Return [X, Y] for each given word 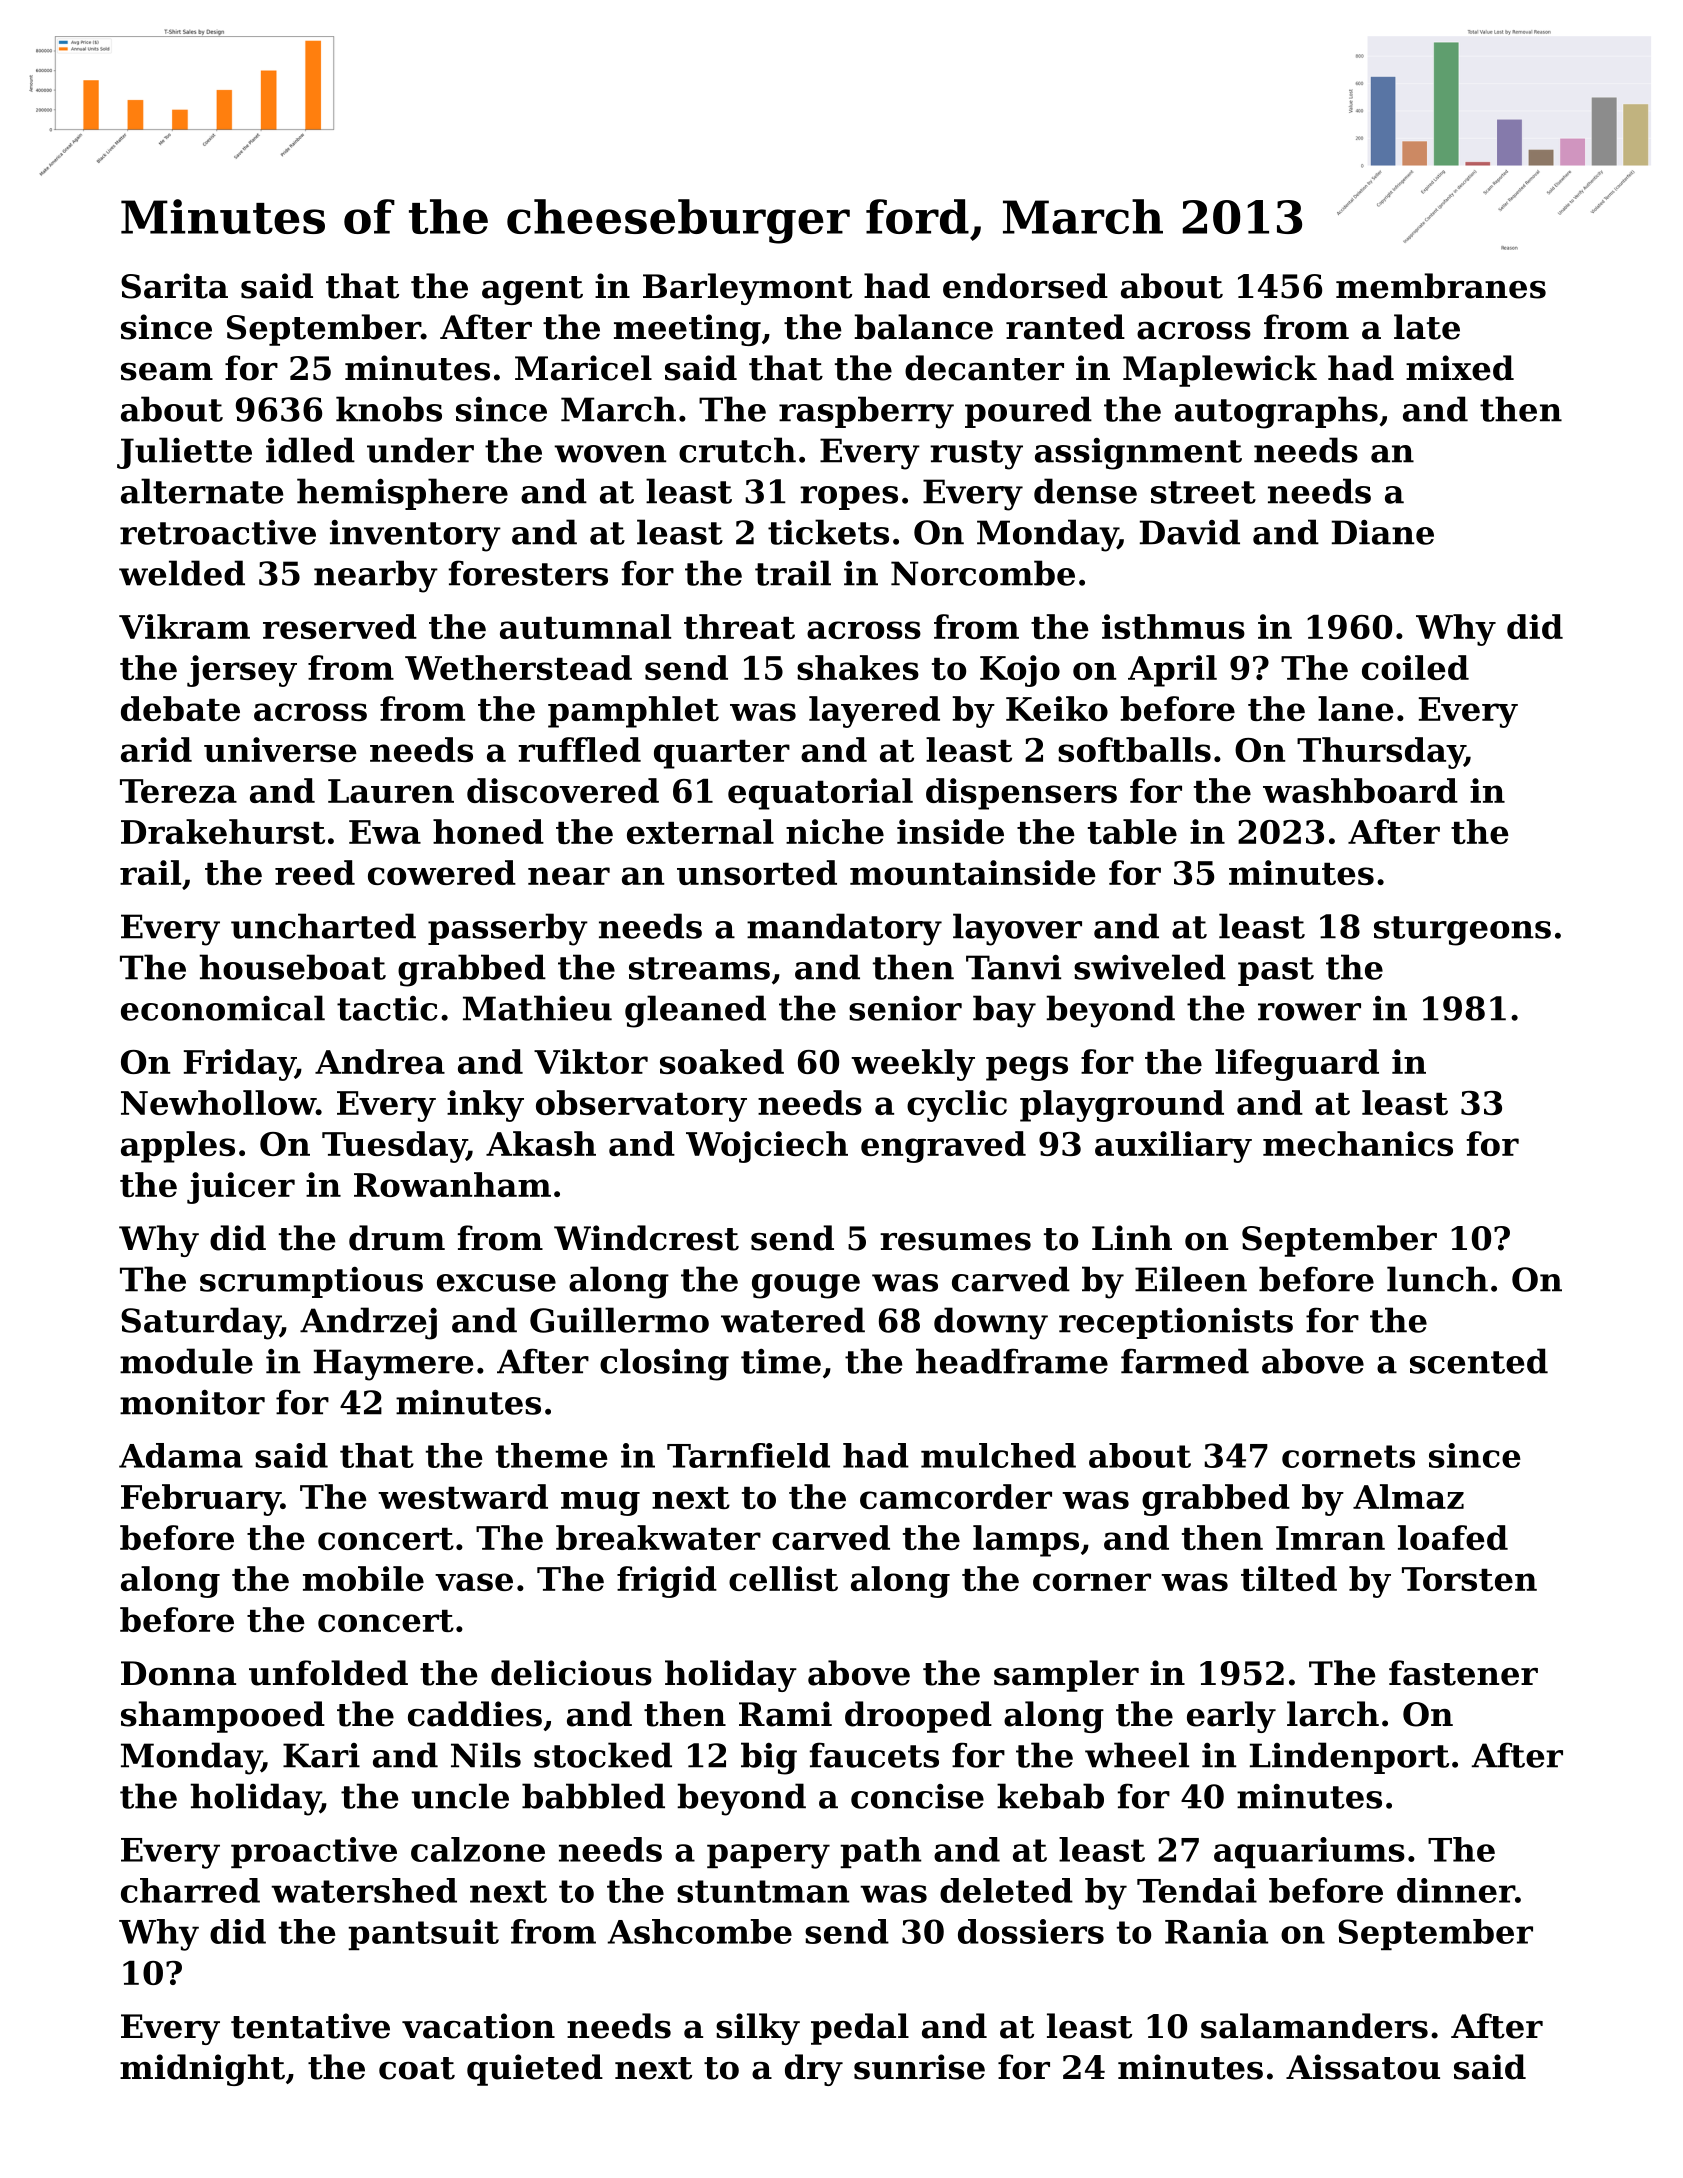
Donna [178, 1673]
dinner [1456, 1890]
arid [156, 749]
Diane [1383, 532]
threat [739, 626]
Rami [785, 1714]
